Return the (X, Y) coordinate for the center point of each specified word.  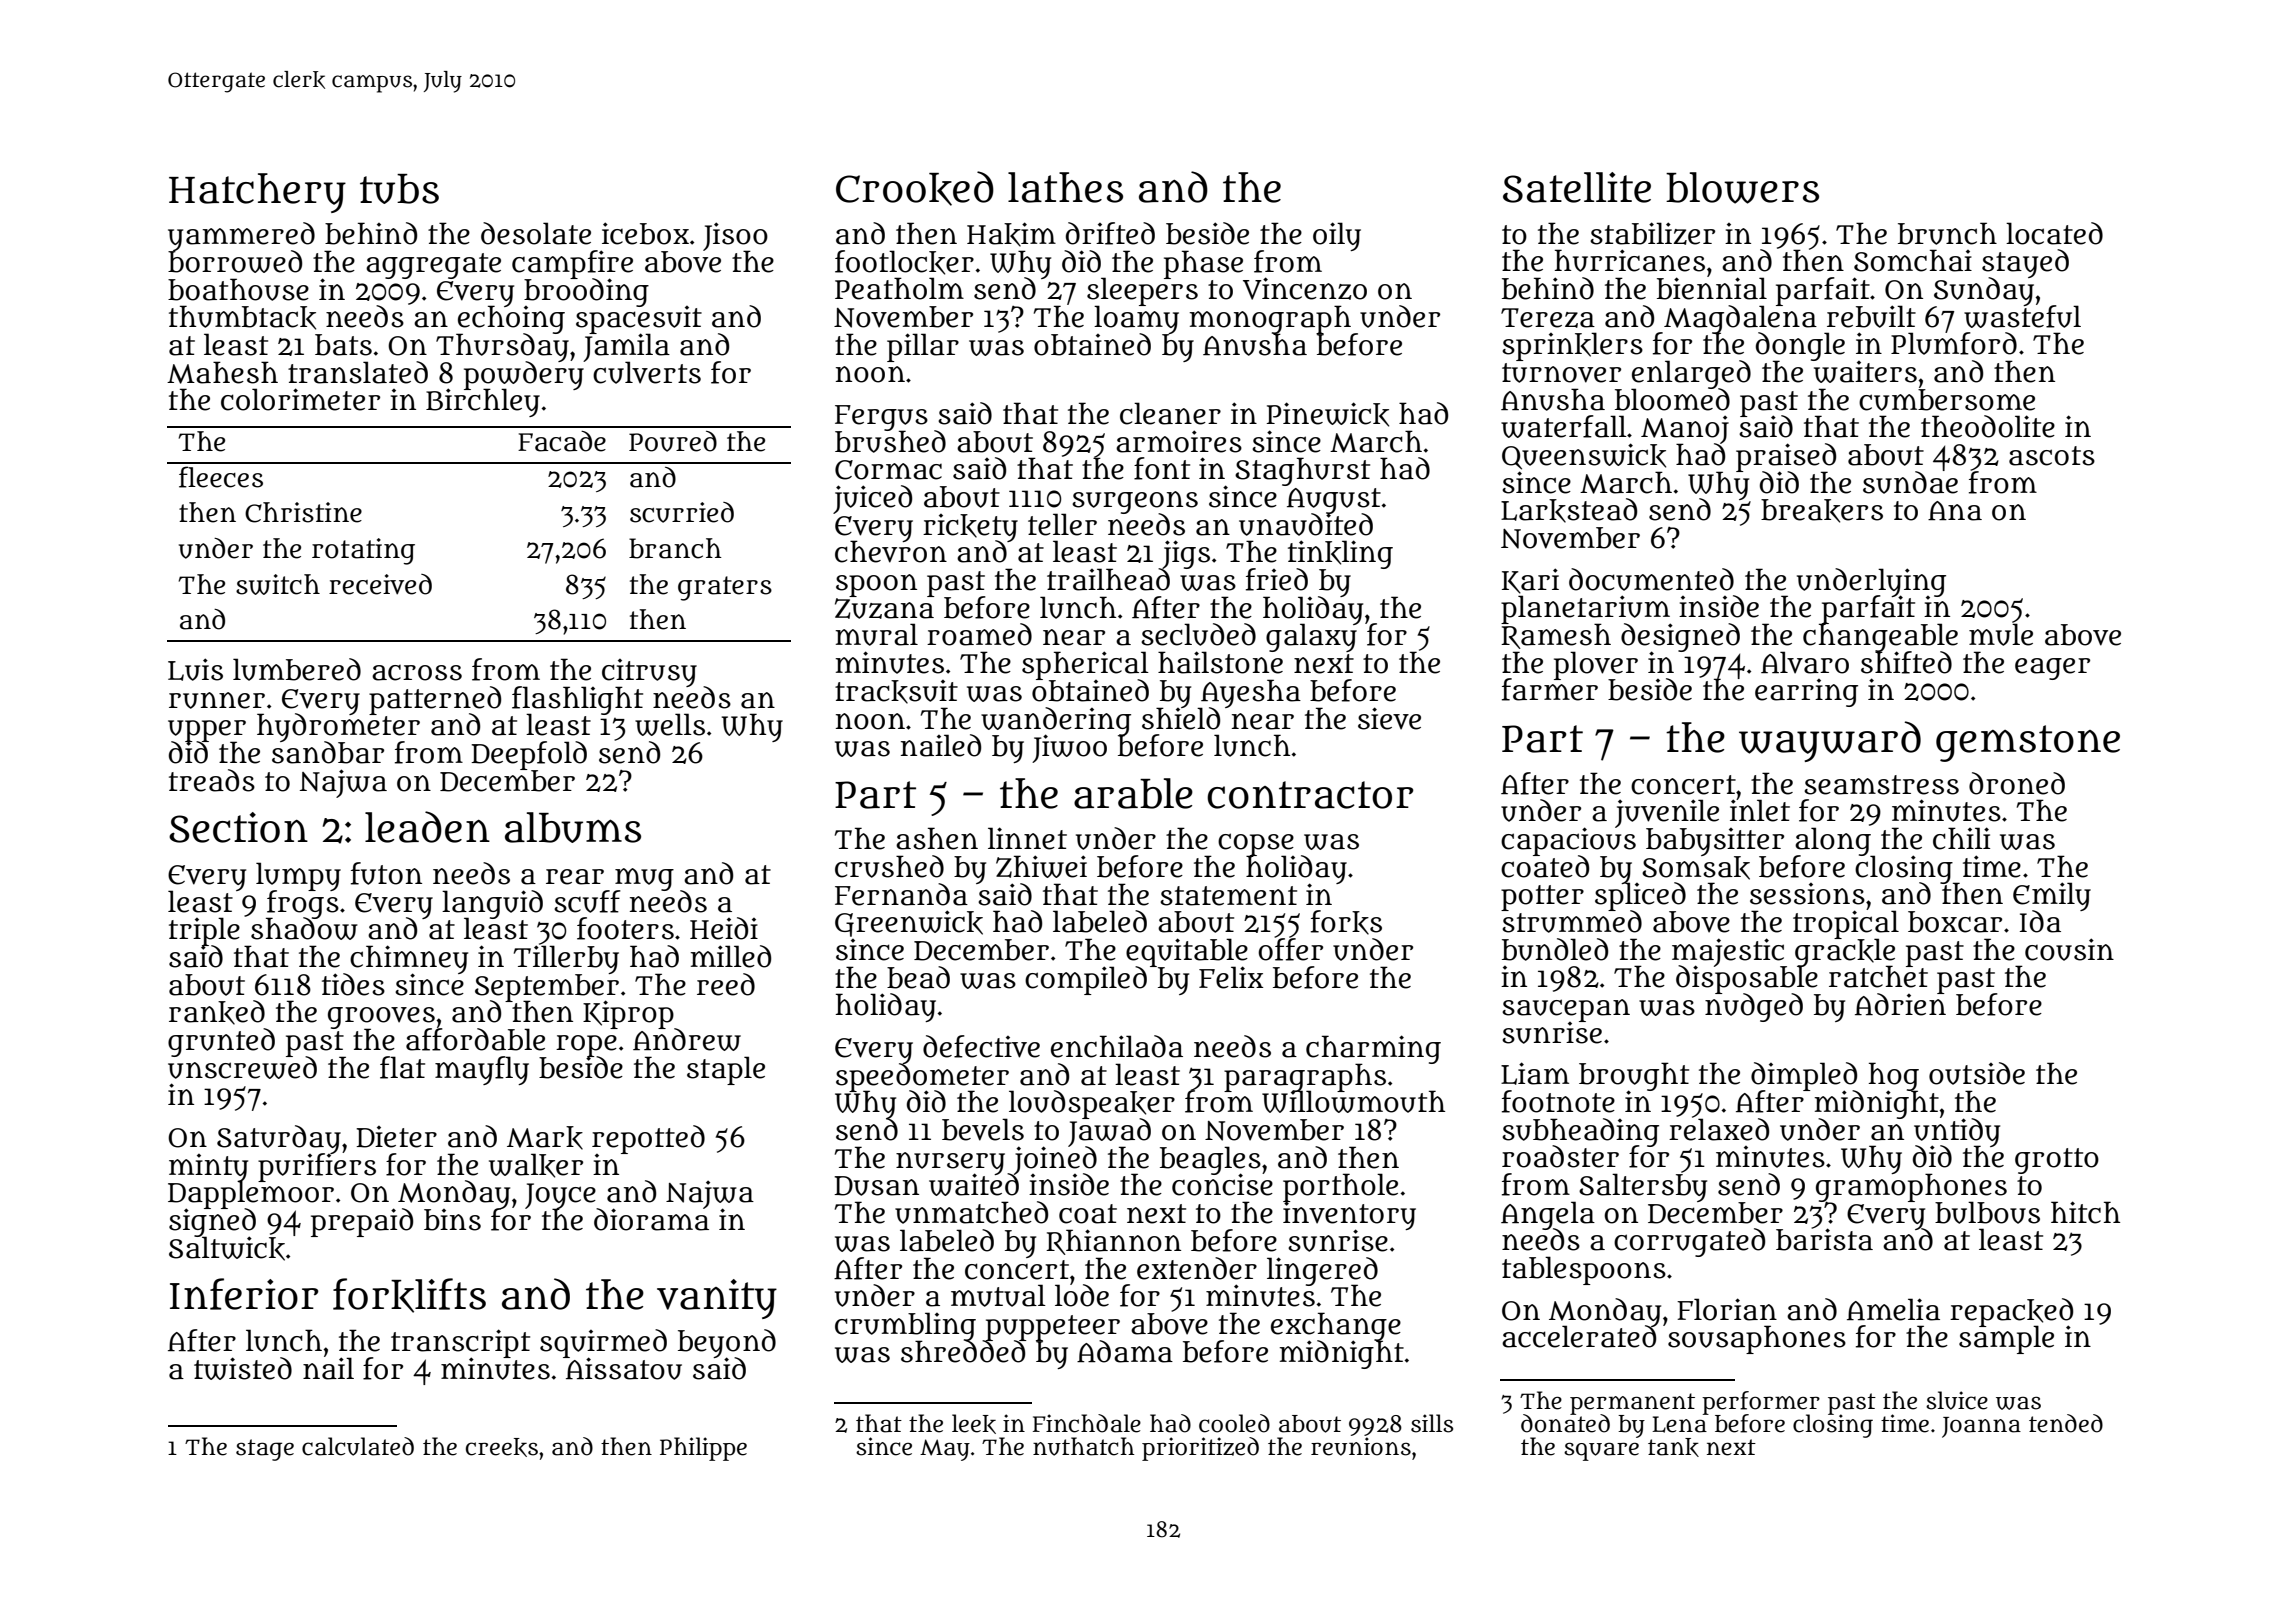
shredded (963, 1351)
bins (452, 1220)
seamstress (1881, 785)
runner (217, 700)
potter (1542, 898)
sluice (1957, 1400)
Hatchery (257, 193)
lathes (1065, 187)
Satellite (1577, 187)
